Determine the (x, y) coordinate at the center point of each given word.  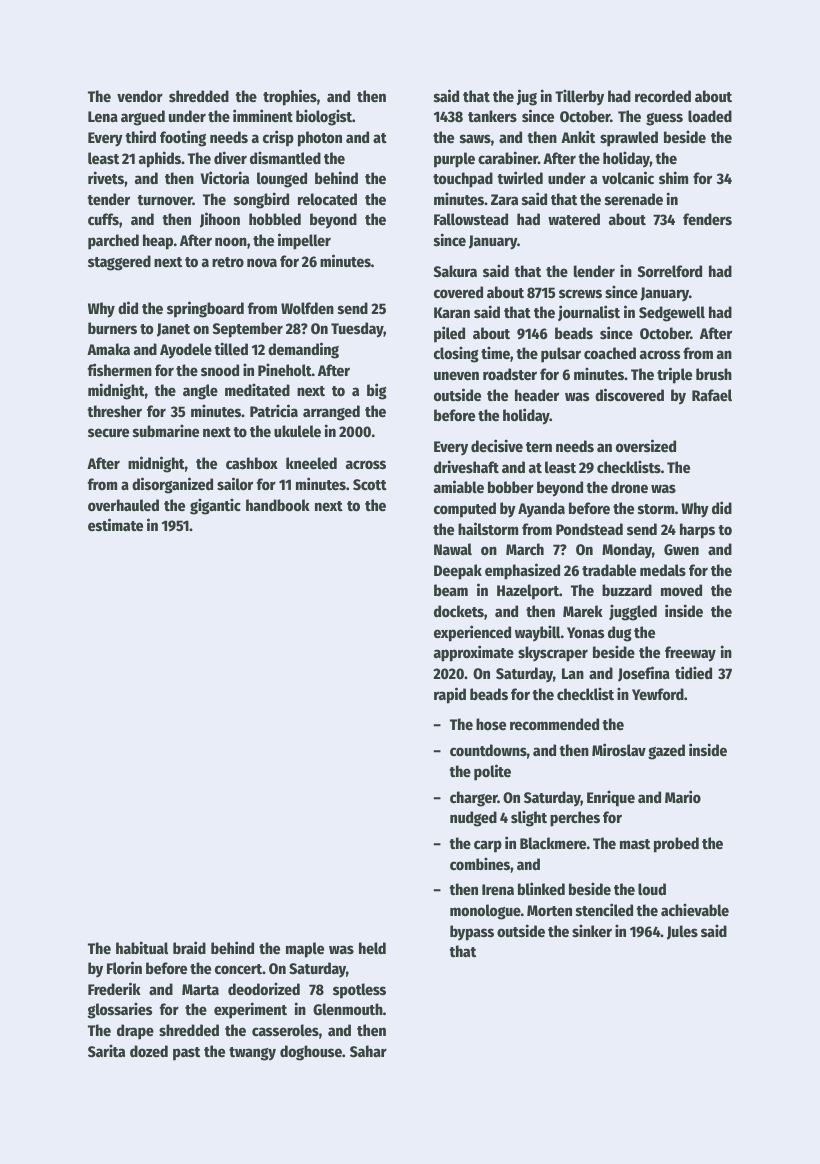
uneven (456, 375)
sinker (592, 930)
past (186, 1054)
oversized (646, 445)
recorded (663, 96)
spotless (359, 991)
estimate (115, 524)
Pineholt (285, 369)
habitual (142, 947)
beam (451, 590)
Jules (682, 932)
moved (681, 590)
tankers (492, 116)
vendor (140, 96)
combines (480, 863)
